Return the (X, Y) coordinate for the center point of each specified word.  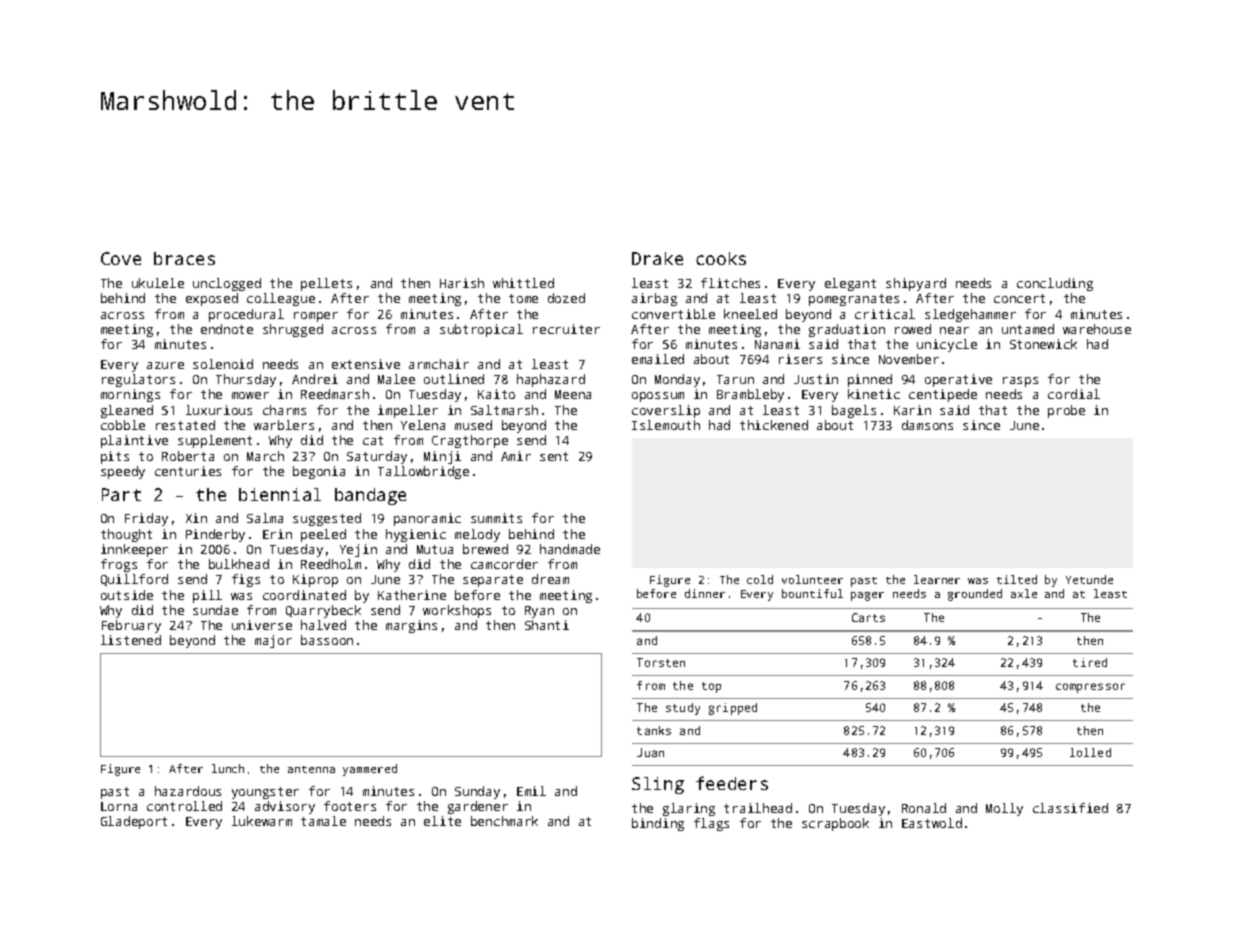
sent (554, 456)
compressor (1090, 688)
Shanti (547, 625)
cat (373, 440)
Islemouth (666, 425)
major (273, 641)
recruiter (566, 329)
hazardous (188, 791)
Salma (265, 518)
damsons (927, 425)
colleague (281, 299)
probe (1066, 411)
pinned (870, 380)
